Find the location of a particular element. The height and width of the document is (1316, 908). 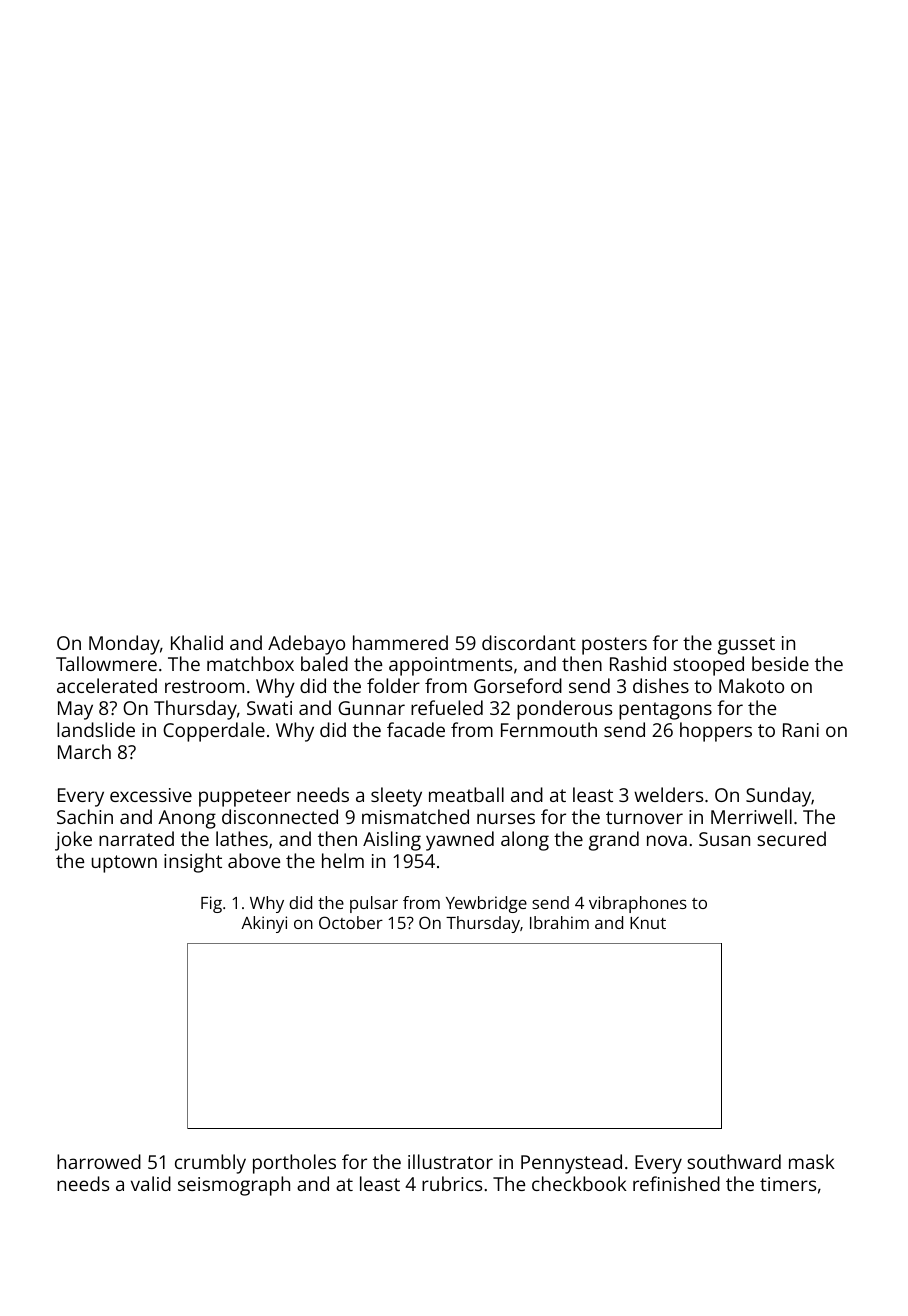

Fig is located at coordinates (211, 904).
